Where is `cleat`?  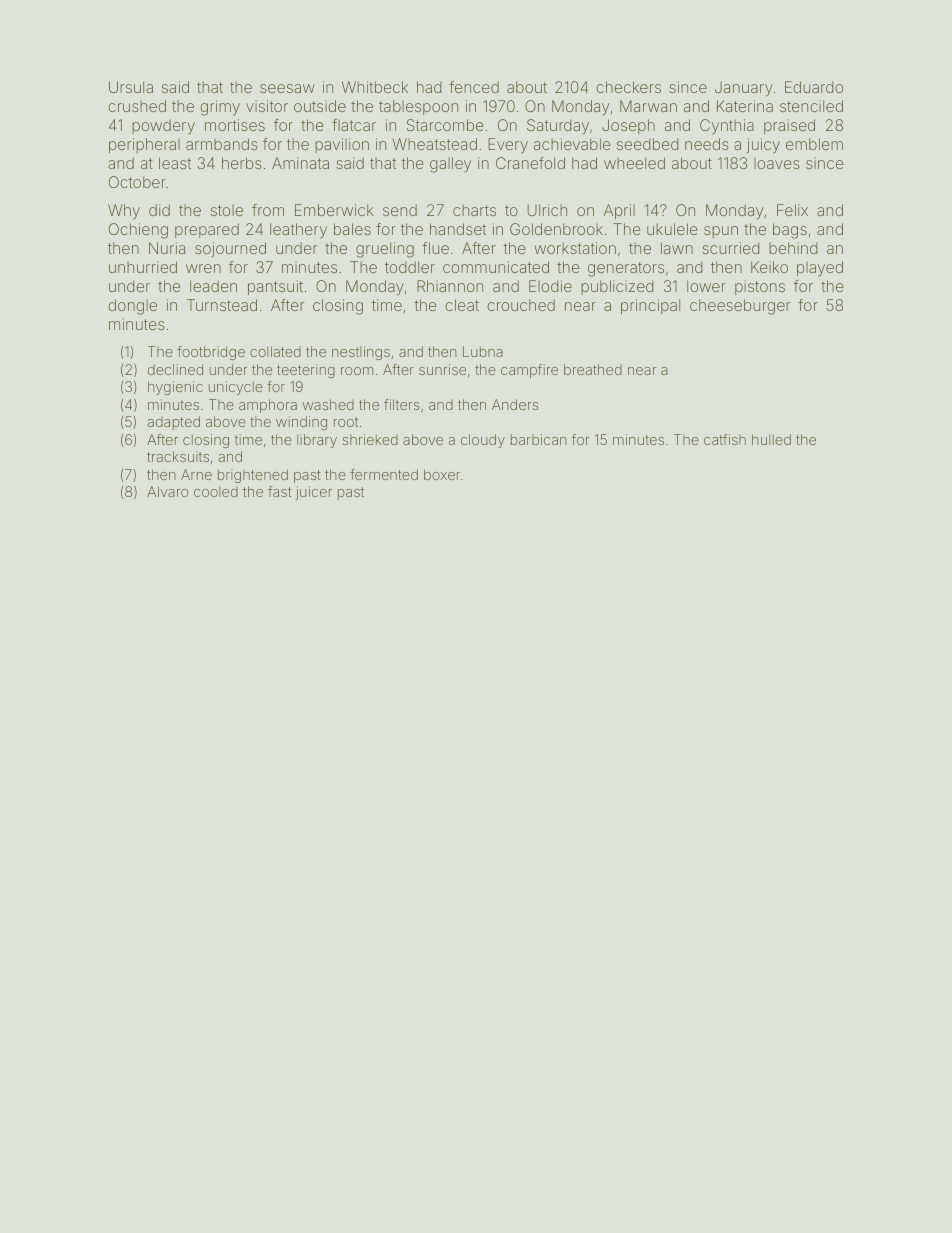
cleat is located at coordinates (462, 305).
